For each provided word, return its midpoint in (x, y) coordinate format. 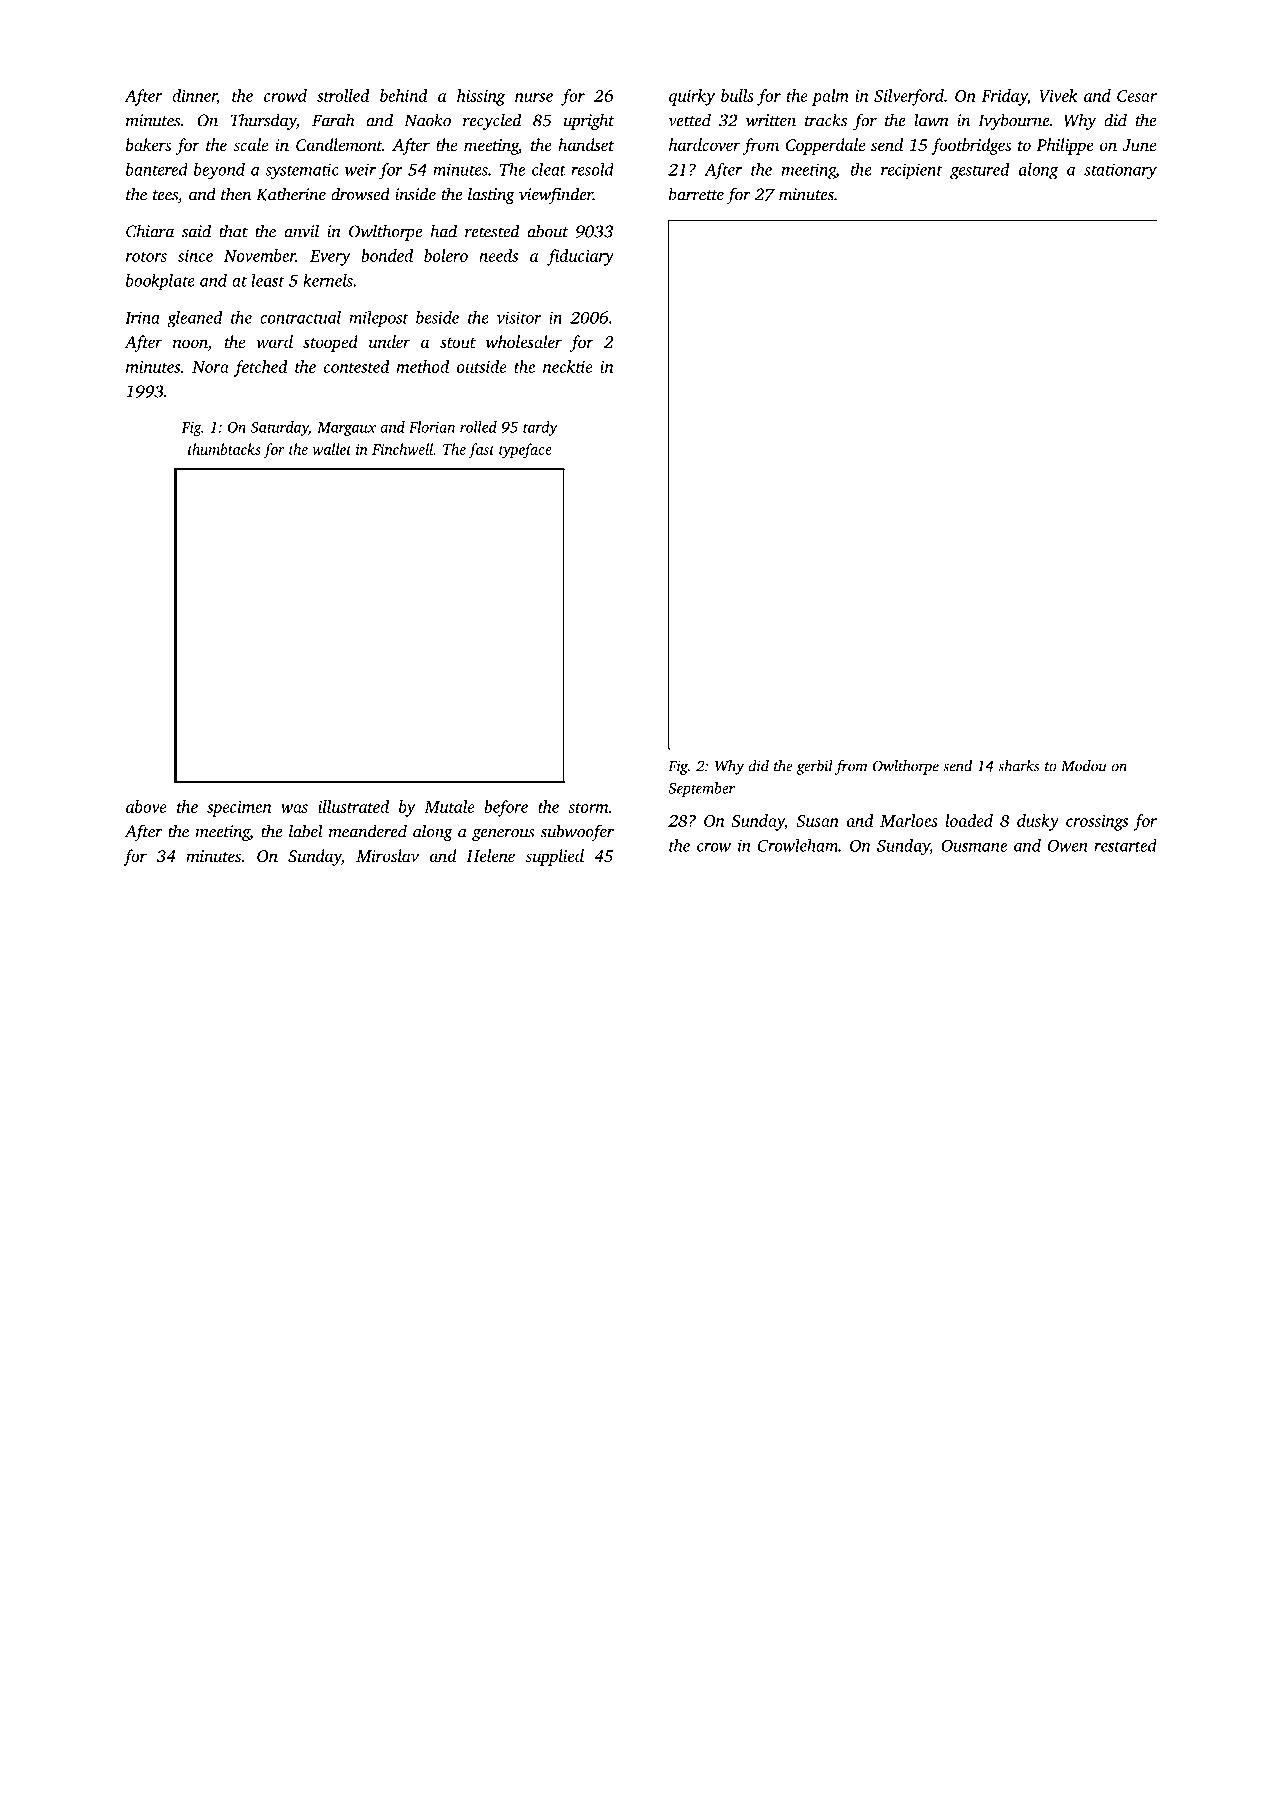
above (146, 806)
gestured (979, 171)
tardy (540, 428)
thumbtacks (224, 449)
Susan (817, 821)
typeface (525, 450)
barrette (696, 194)
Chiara (150, 231)
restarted (1125, 845)
